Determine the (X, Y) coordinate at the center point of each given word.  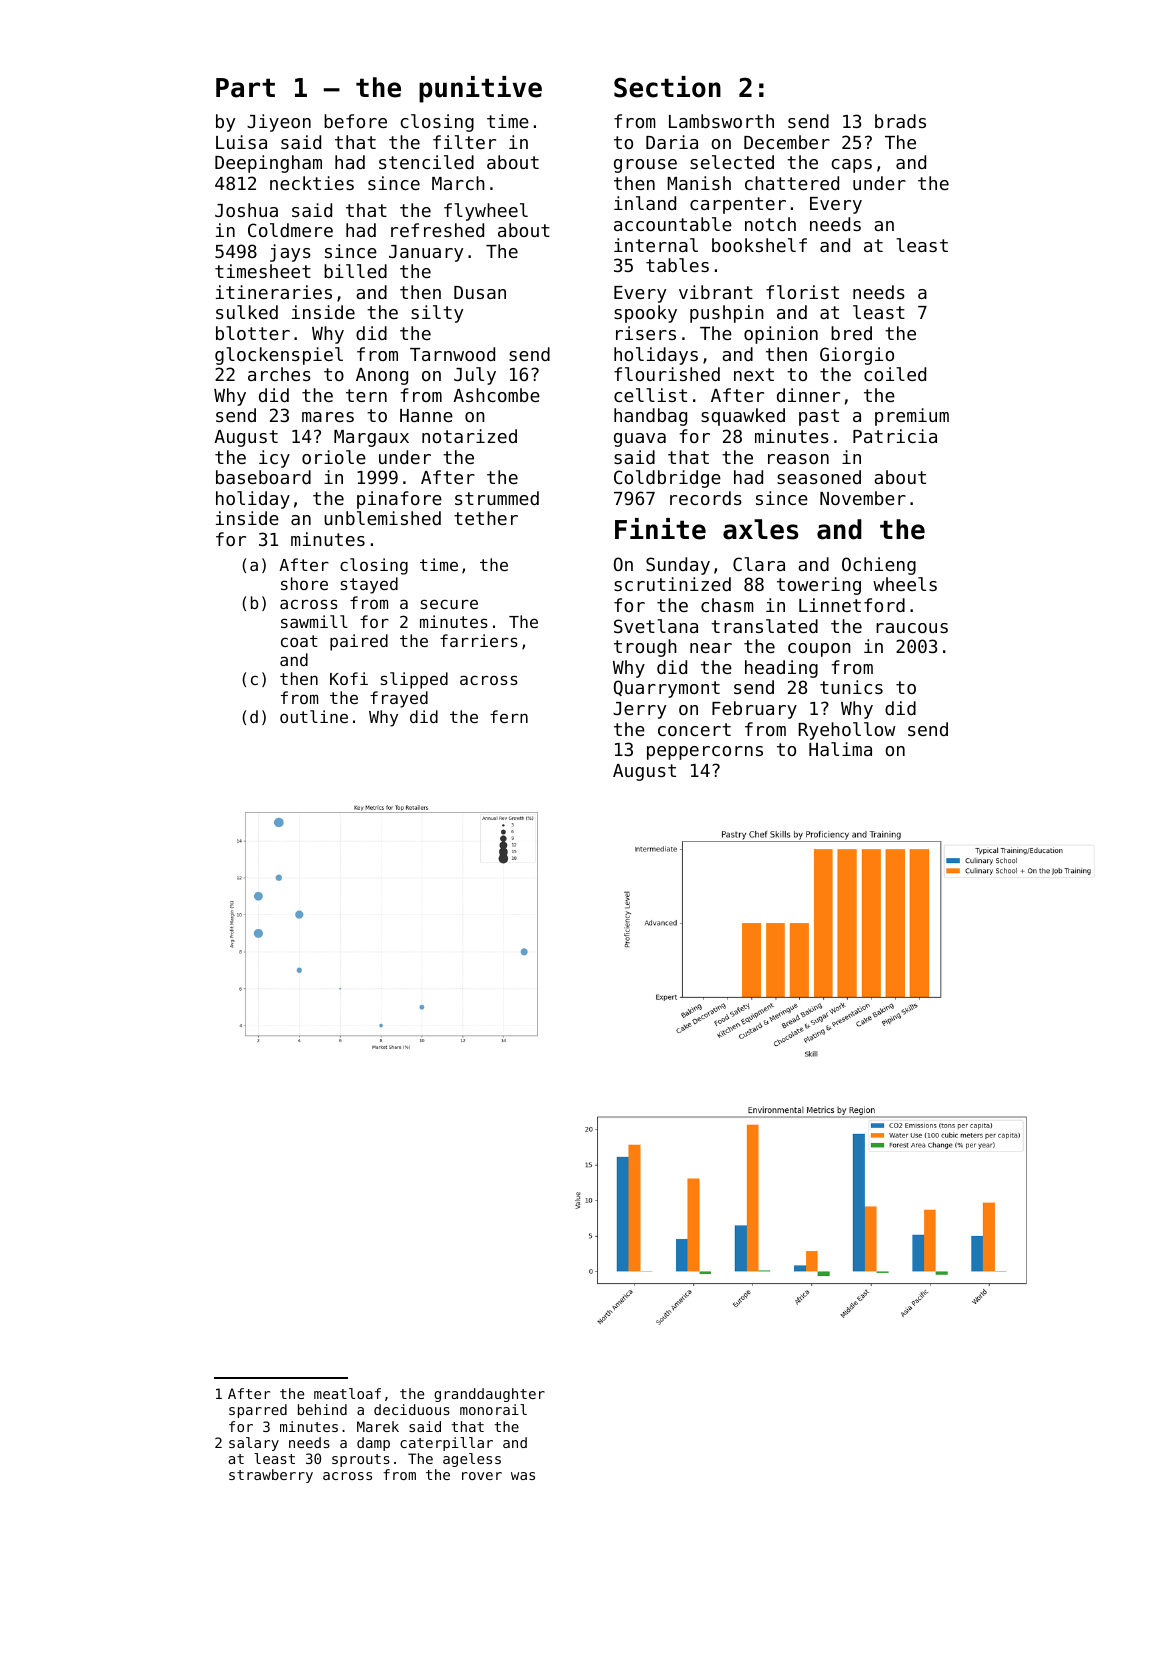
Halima (840, 749)
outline (314, 716)
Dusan (480, 292)
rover (482, 1476)
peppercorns (705, 753)
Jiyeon (279, 123)
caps (851, 166)
